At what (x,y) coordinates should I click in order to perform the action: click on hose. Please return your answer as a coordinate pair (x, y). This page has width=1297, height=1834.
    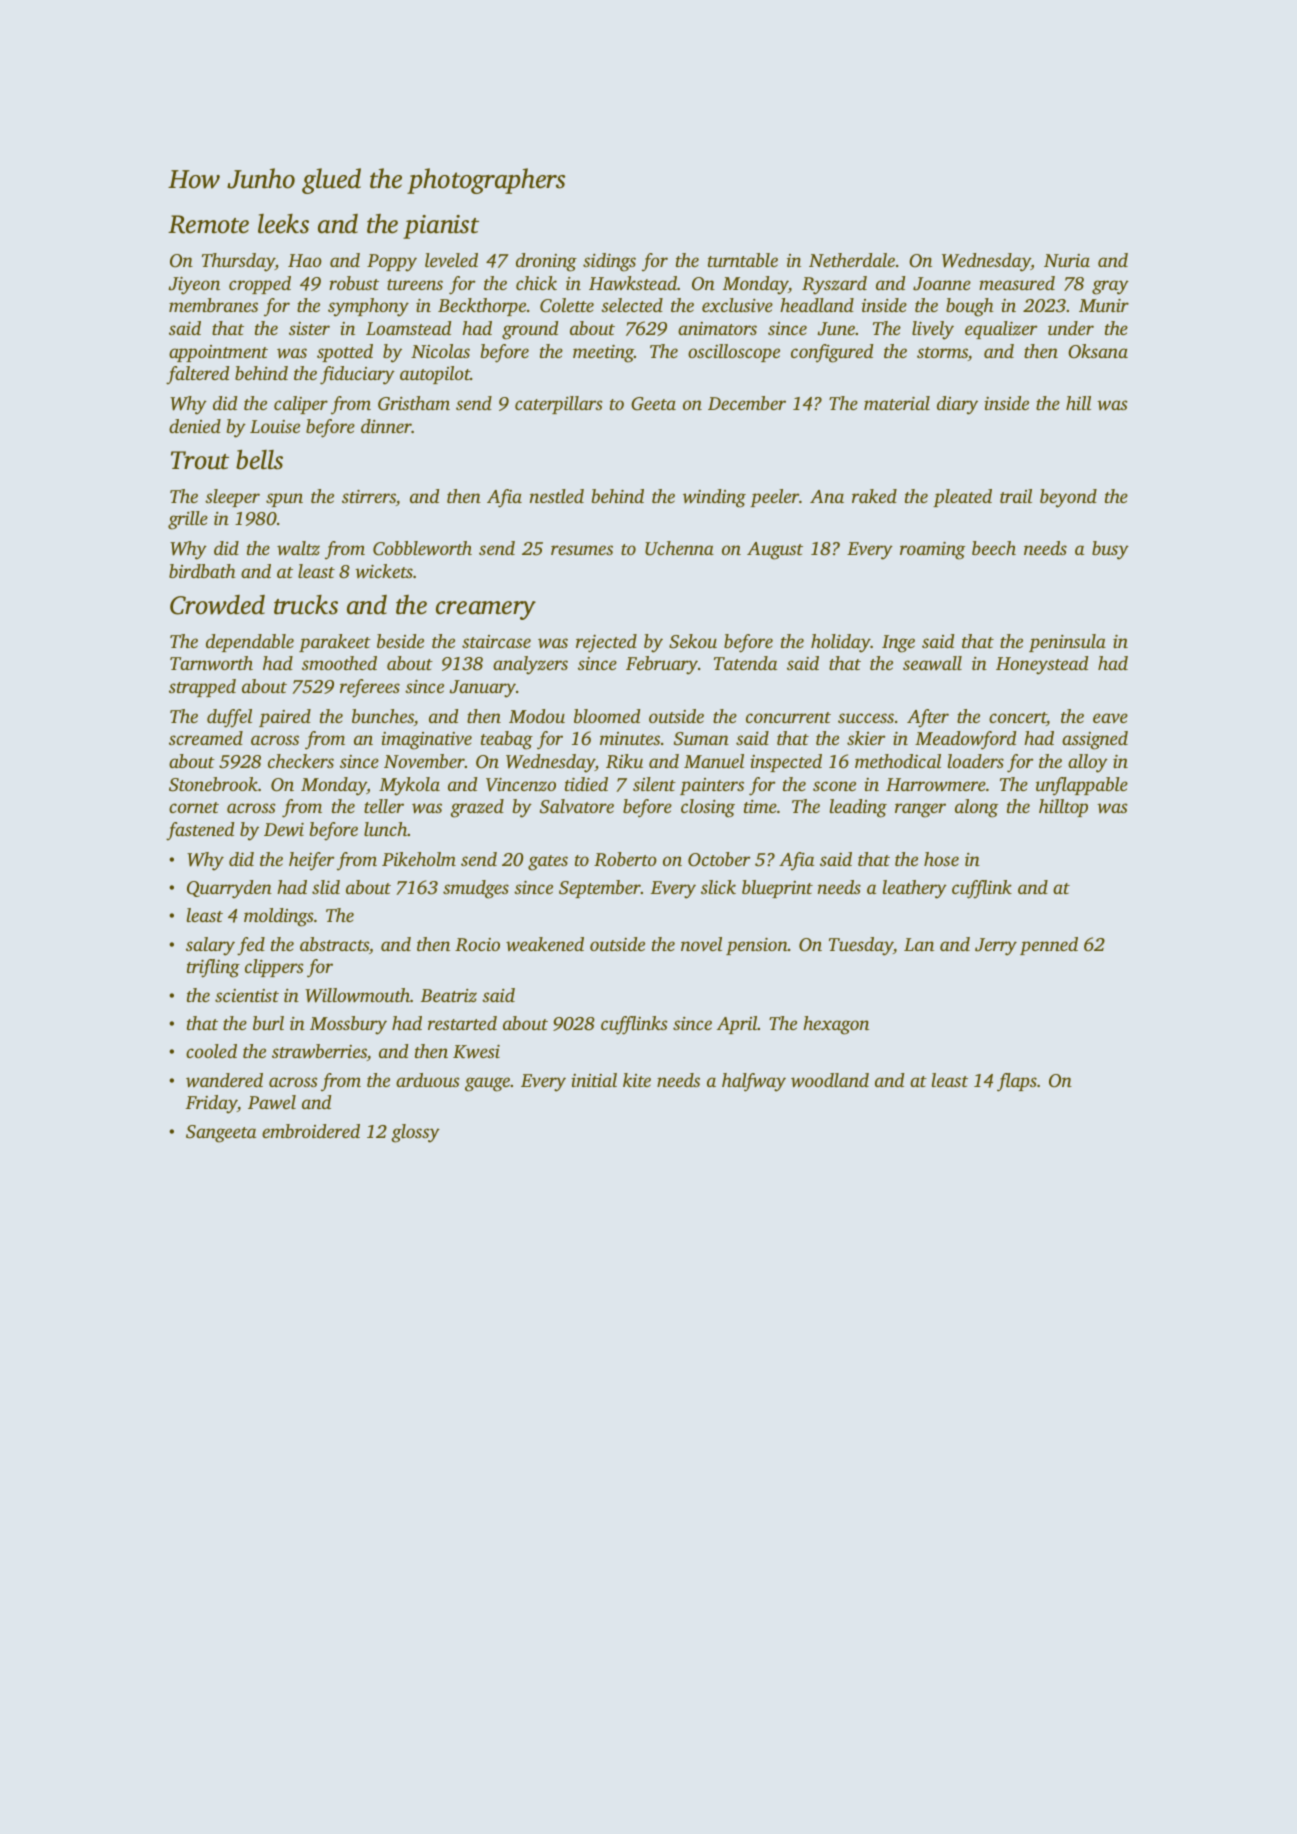
    Looking at the image, I should click on (941, 859).
